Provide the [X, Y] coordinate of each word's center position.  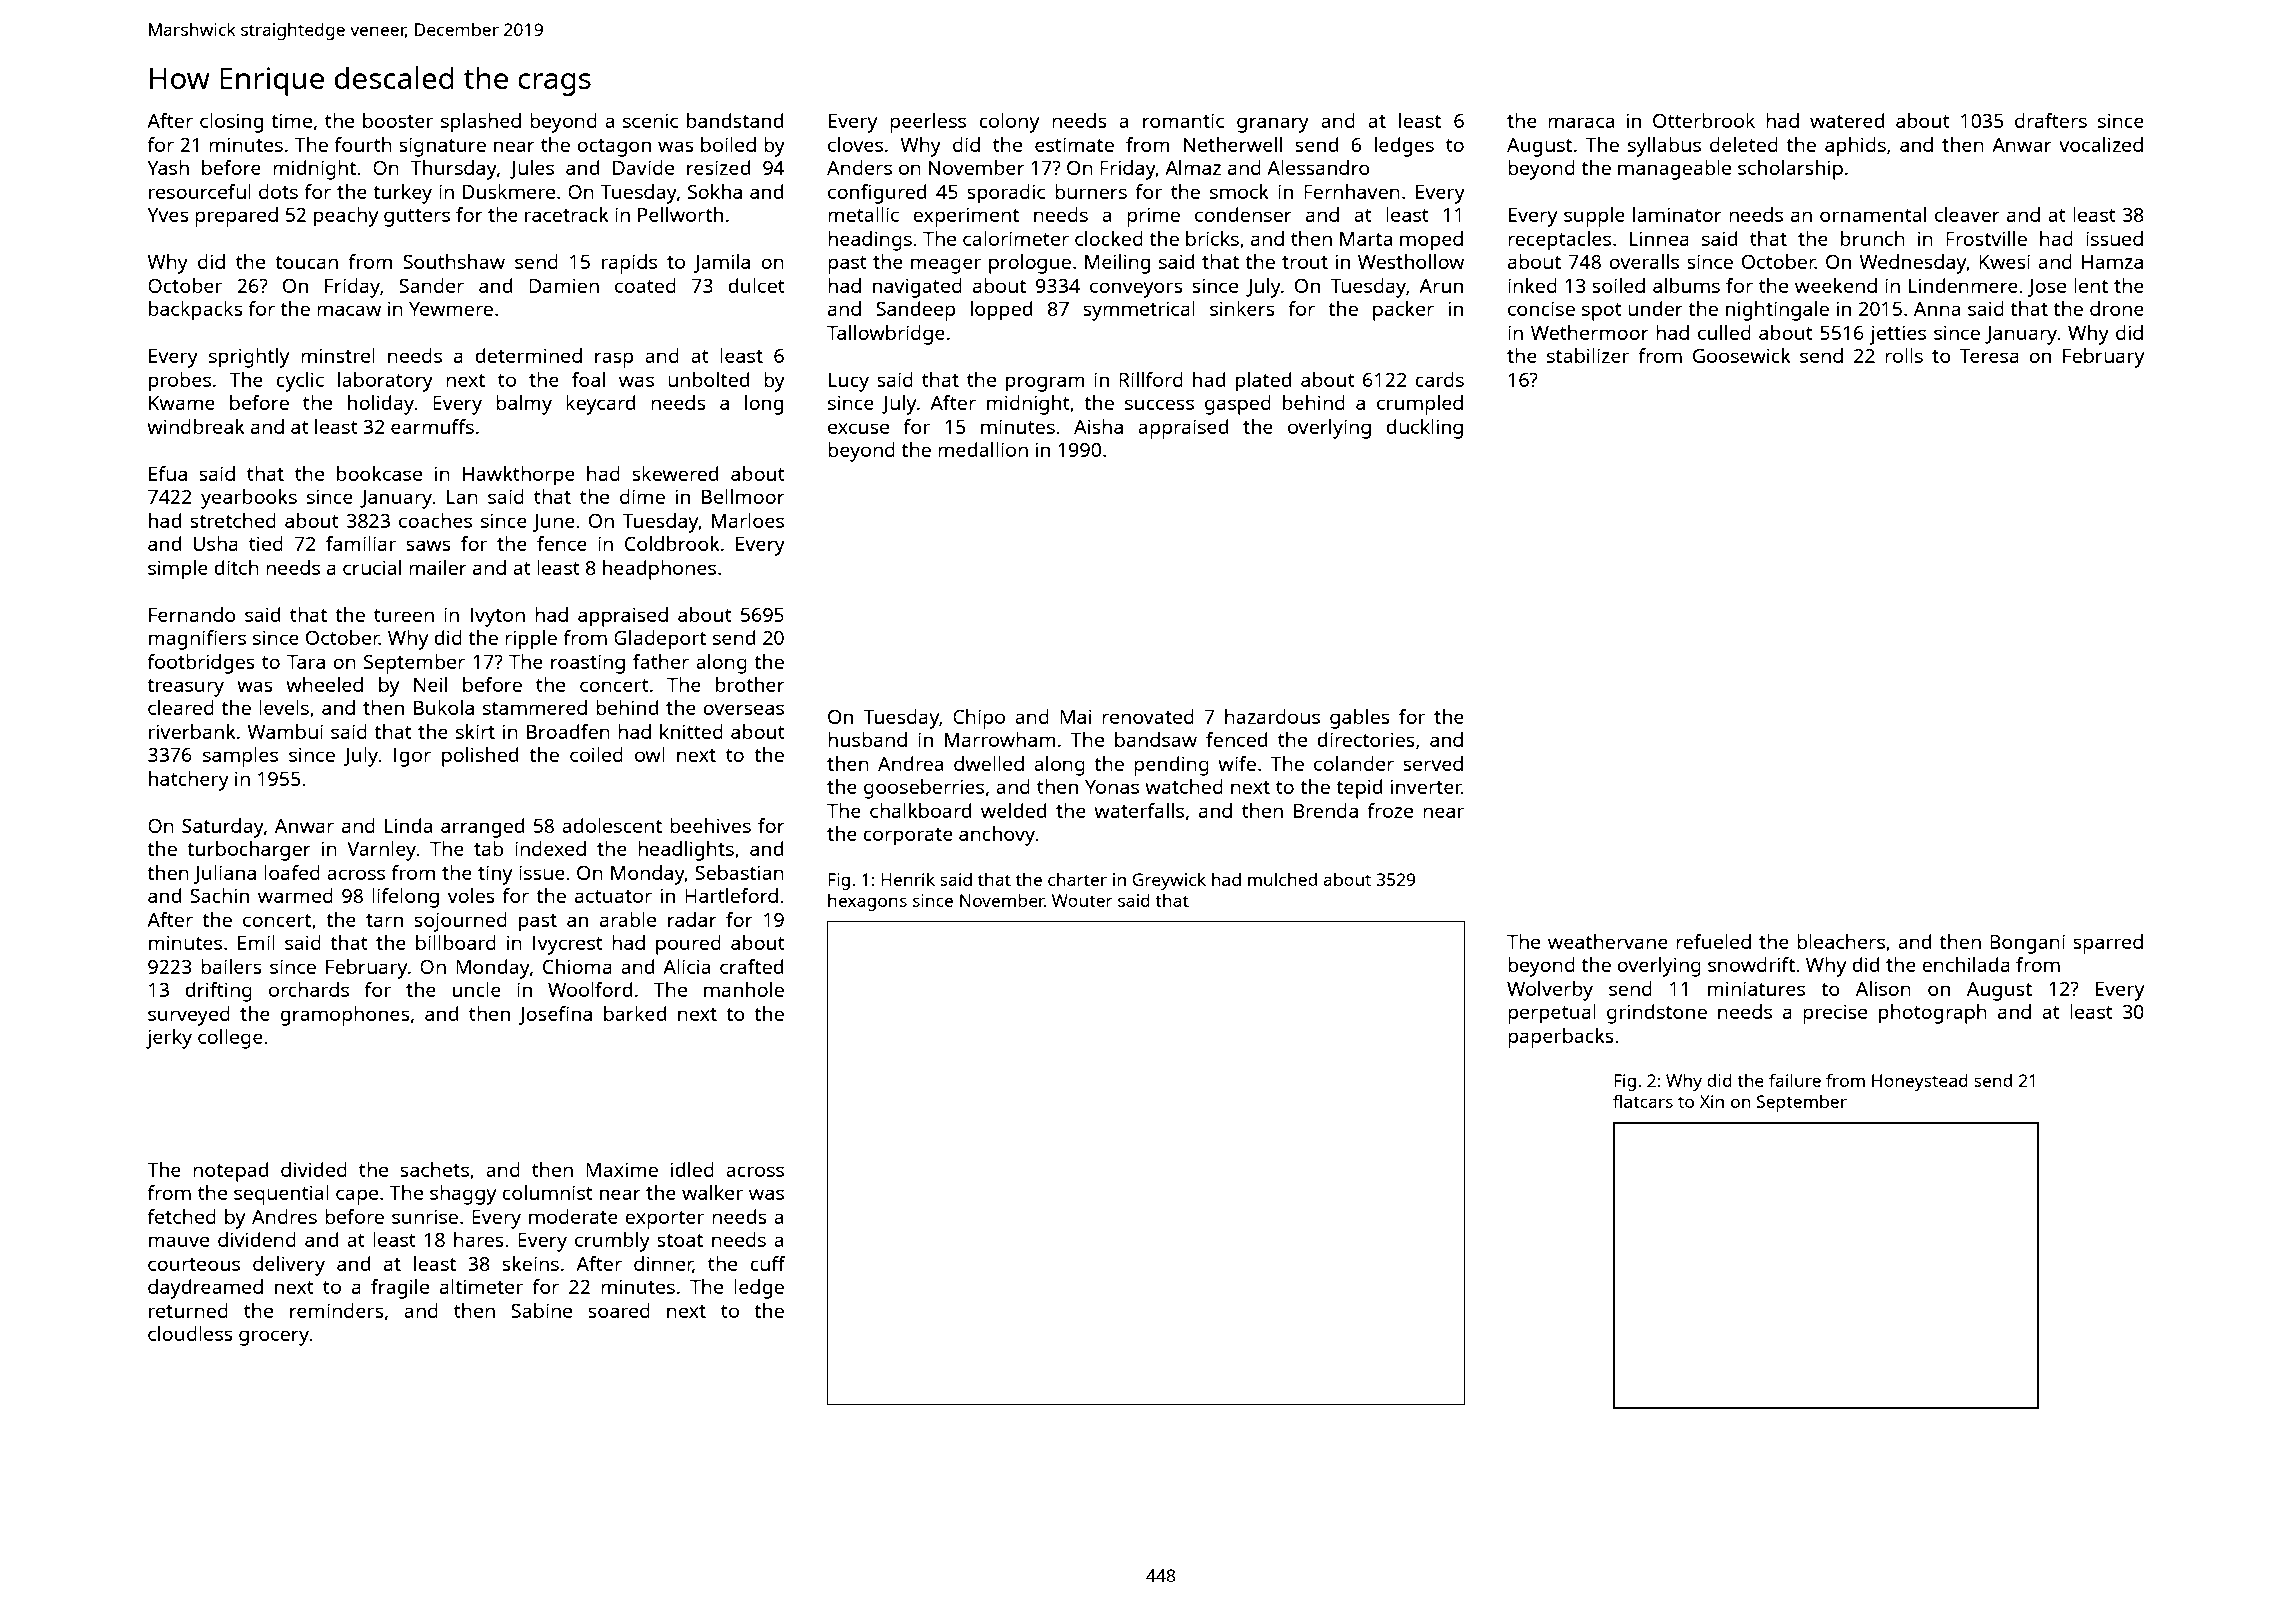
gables [1360, 719]
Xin [1712, 1101]
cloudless [190, 1333]
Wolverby [1550, 991]
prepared [236, 217]
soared [619, 1310]
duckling [1424, 429]
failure [1795, 1080]
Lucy [849, 382]
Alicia [686, 966]
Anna [1937, 309]
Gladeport [660, 640]
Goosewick [1742, 355]
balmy [524, 405]
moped [1431, 241]
